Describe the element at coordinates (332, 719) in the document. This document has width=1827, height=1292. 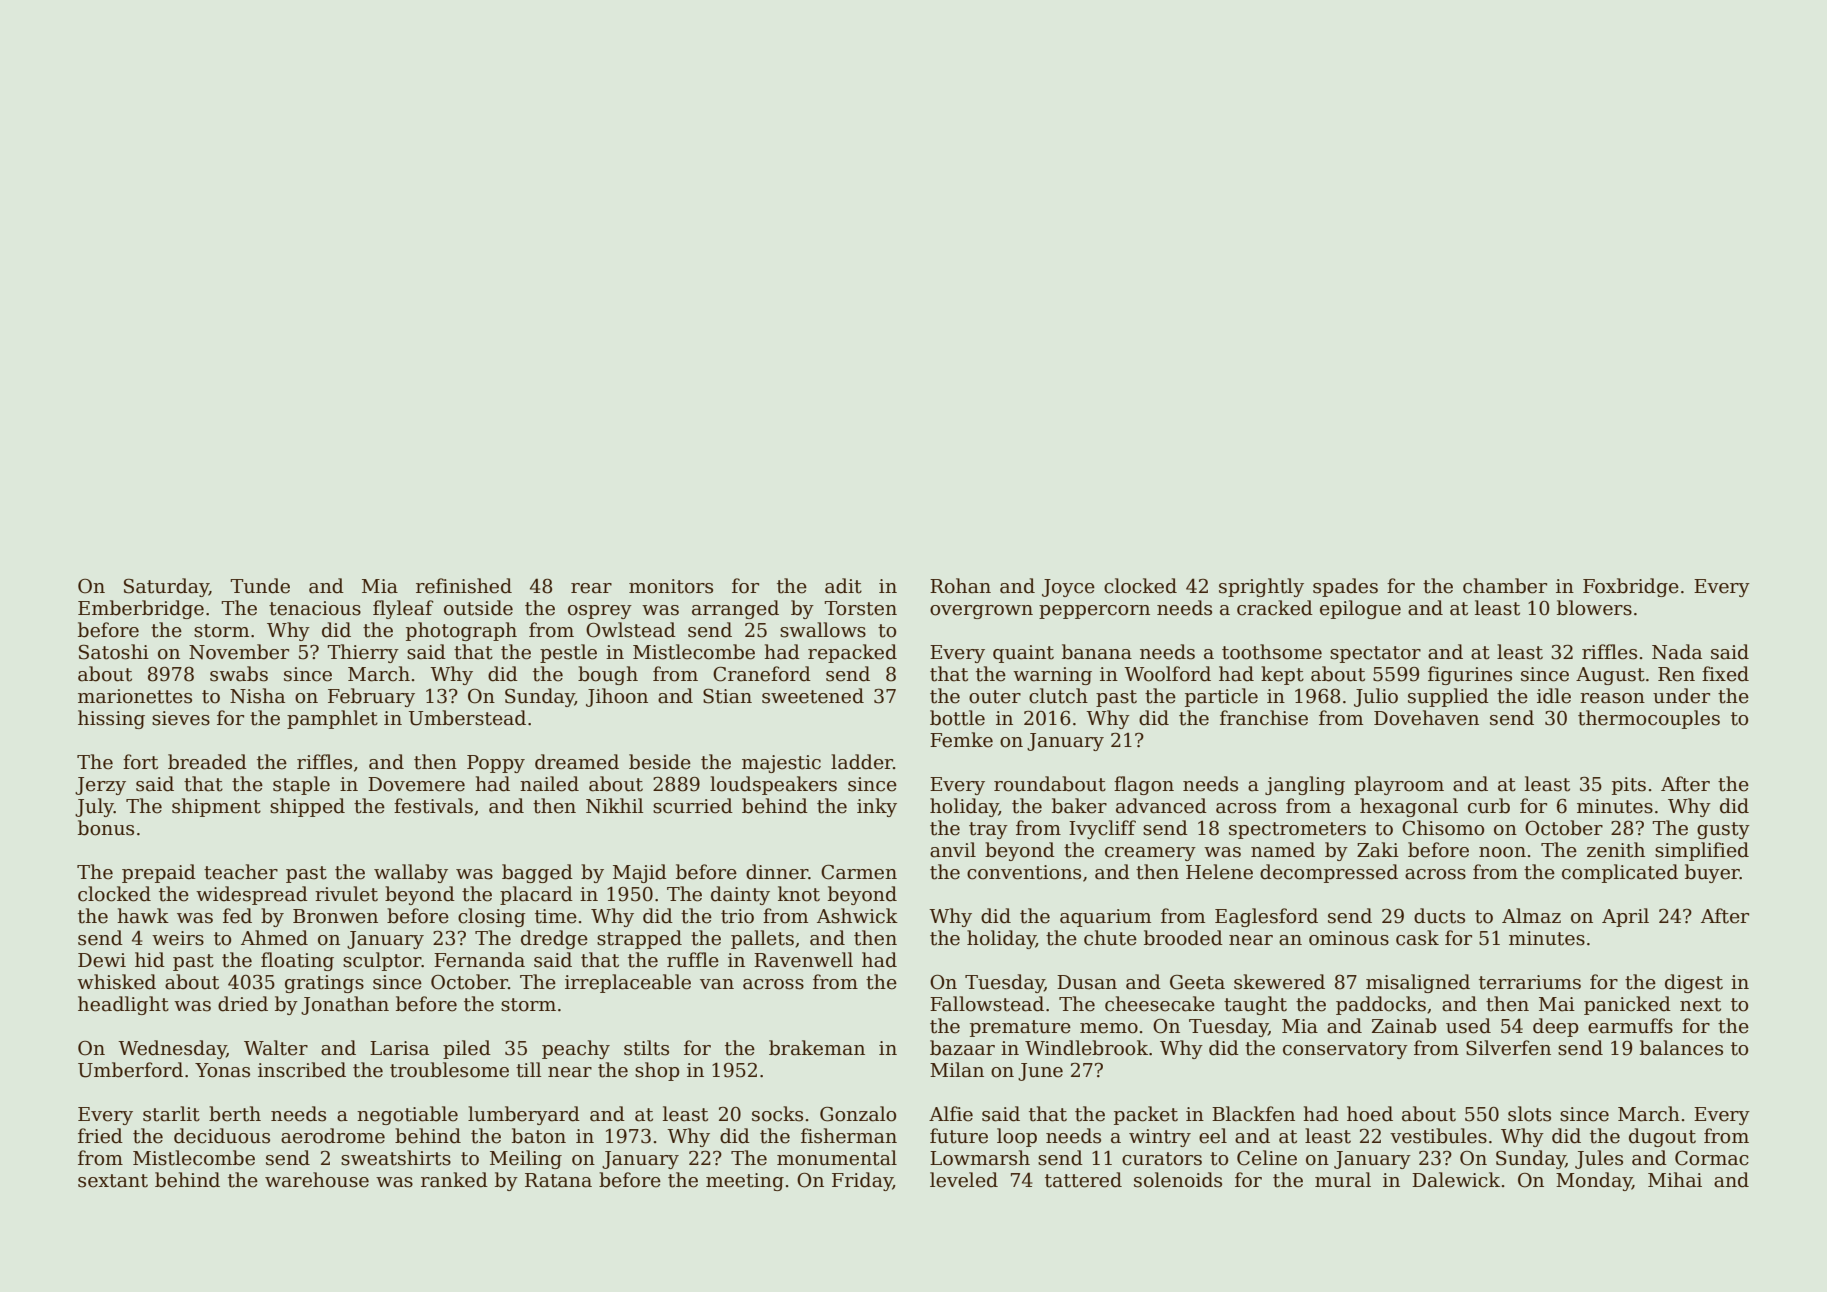
I see `pamphlet` at that location.
